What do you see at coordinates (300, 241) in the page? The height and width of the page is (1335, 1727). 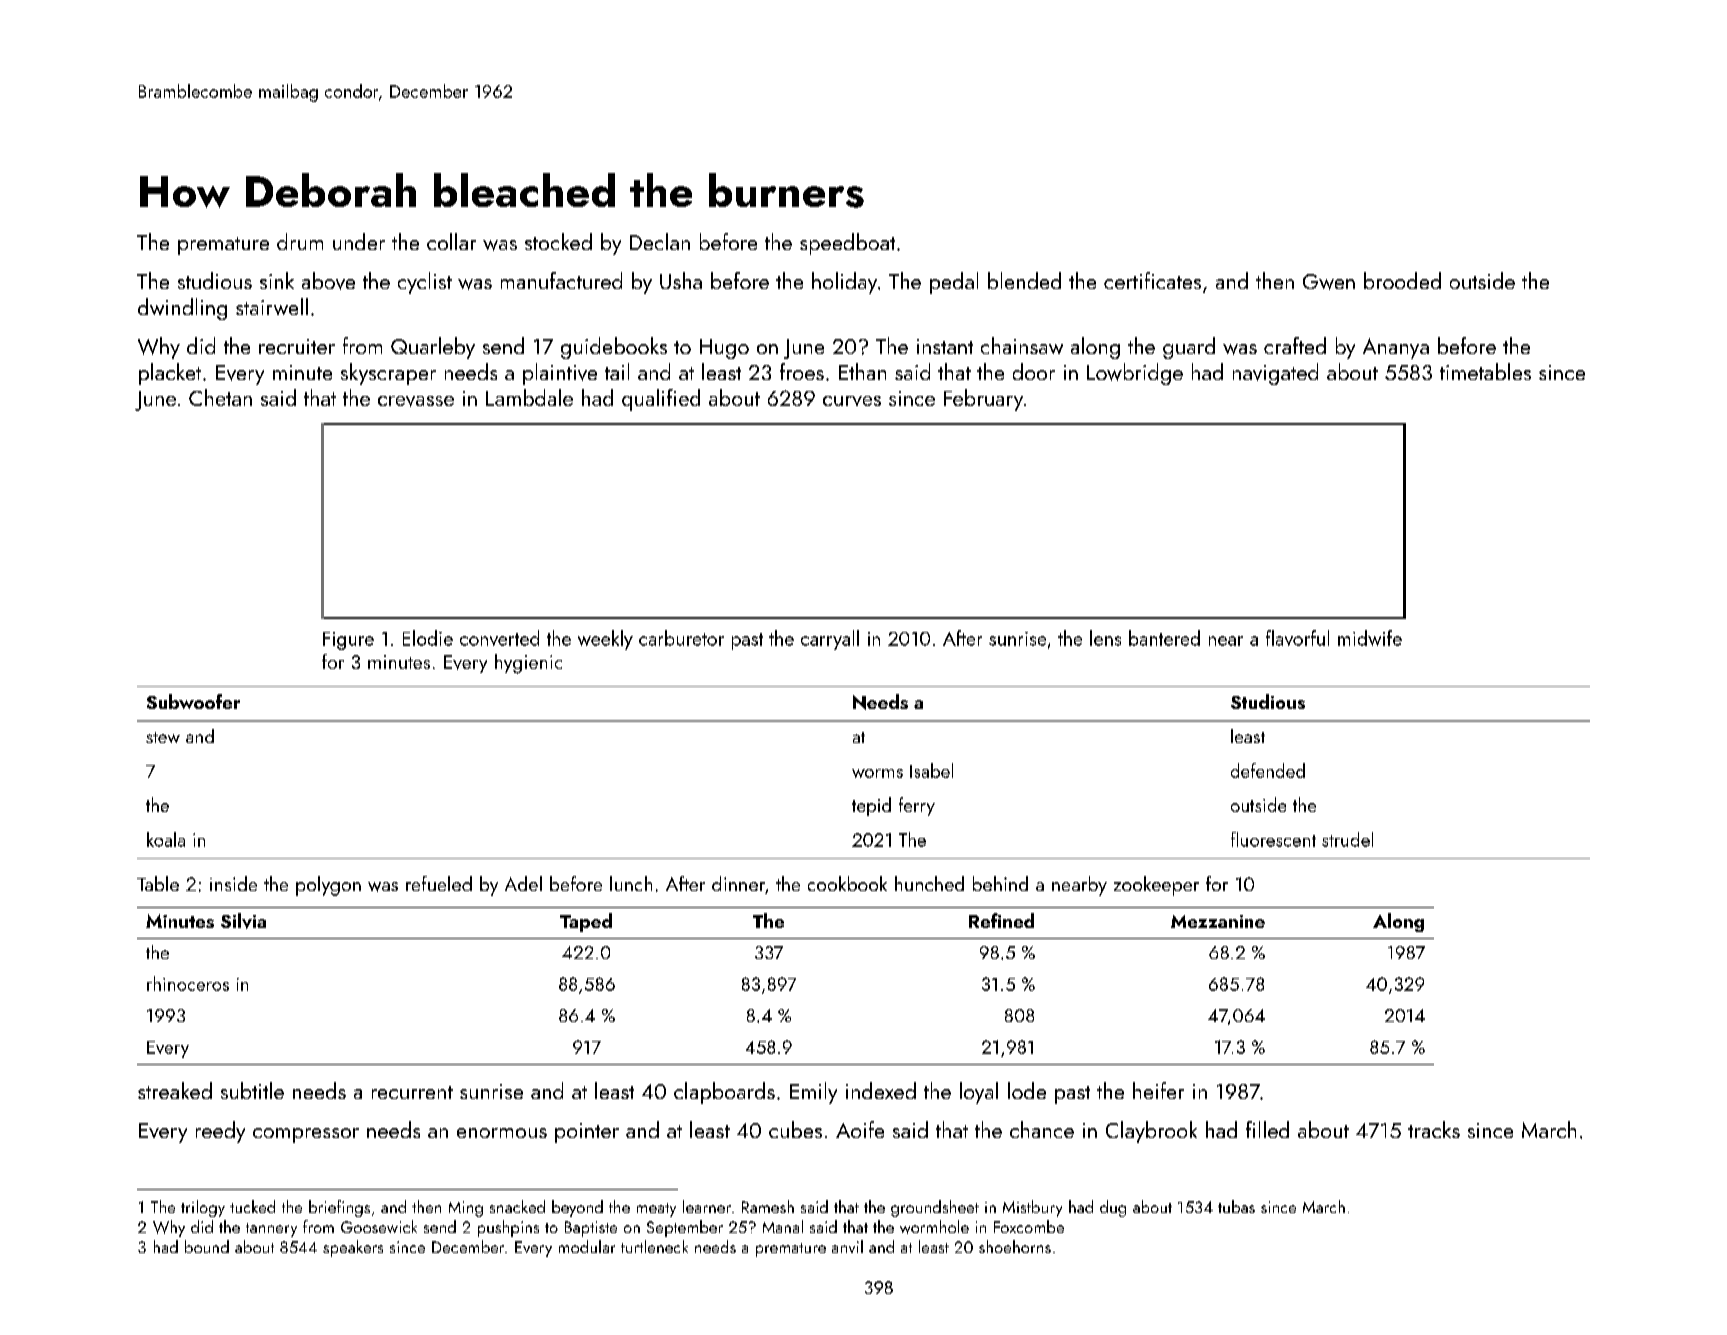 I see `drum` at bounding box center [300, 241].
